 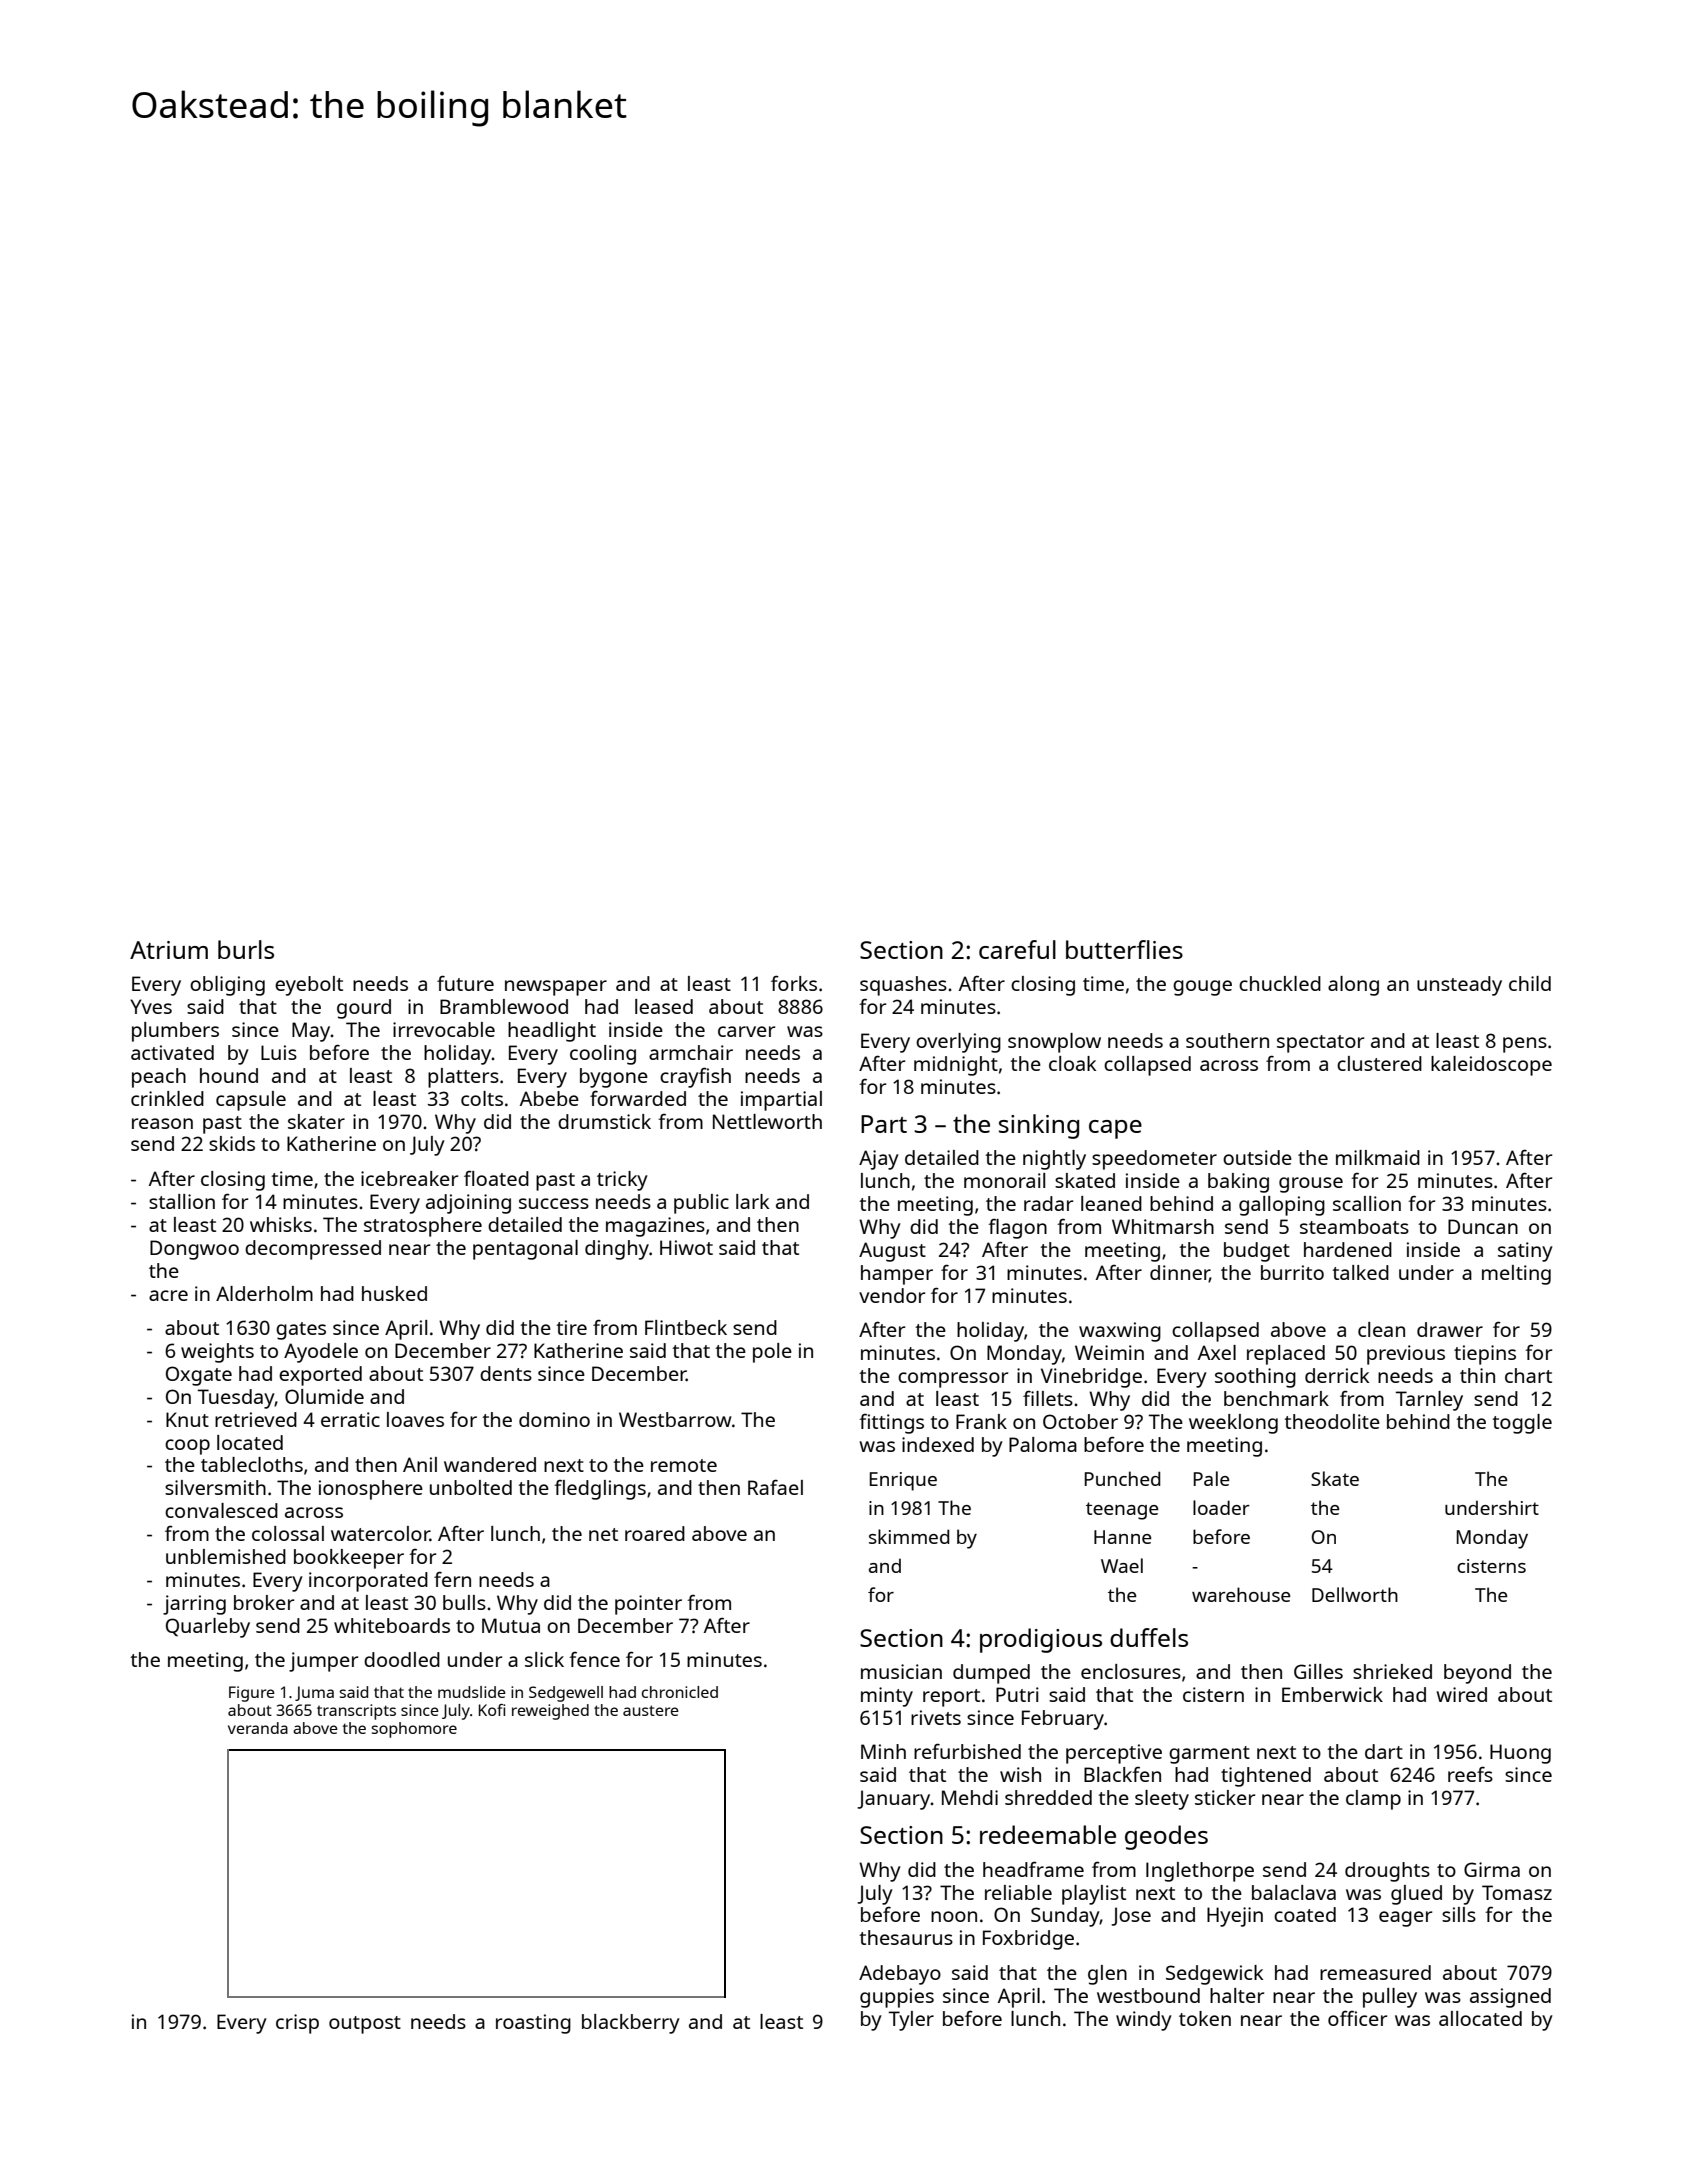 What do you see at coordinates (1528, 1375) in the screenshot?
I see `chart` at bounding box center [1528, 1375].
